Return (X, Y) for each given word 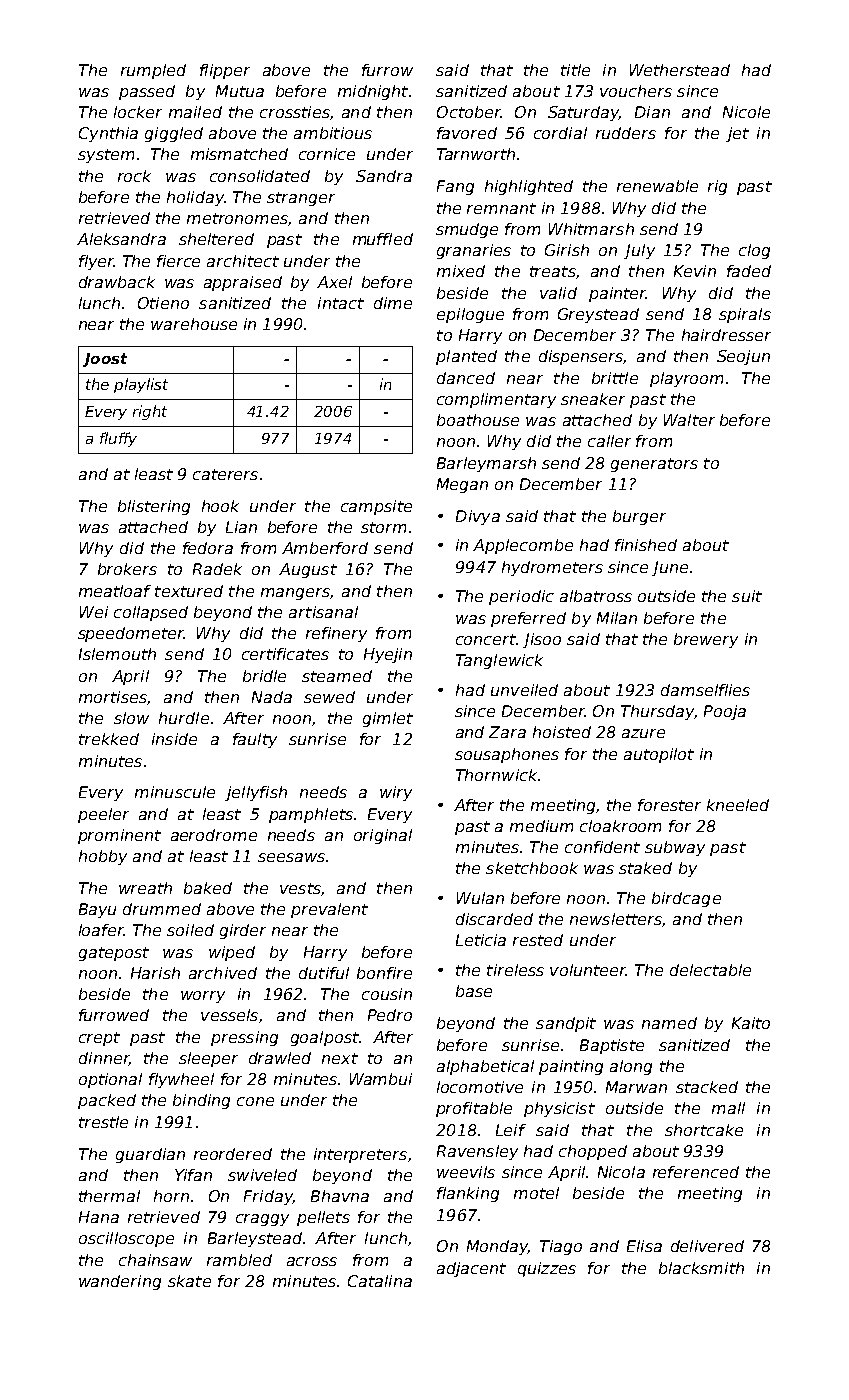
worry (203, 997)
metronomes (237, 218)
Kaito (751, 1023)
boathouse (478, 420)
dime (393, 303)
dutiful (324, 973)
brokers (127, 569)
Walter (689, 420)
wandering (120, 1282)
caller (609, 441)
